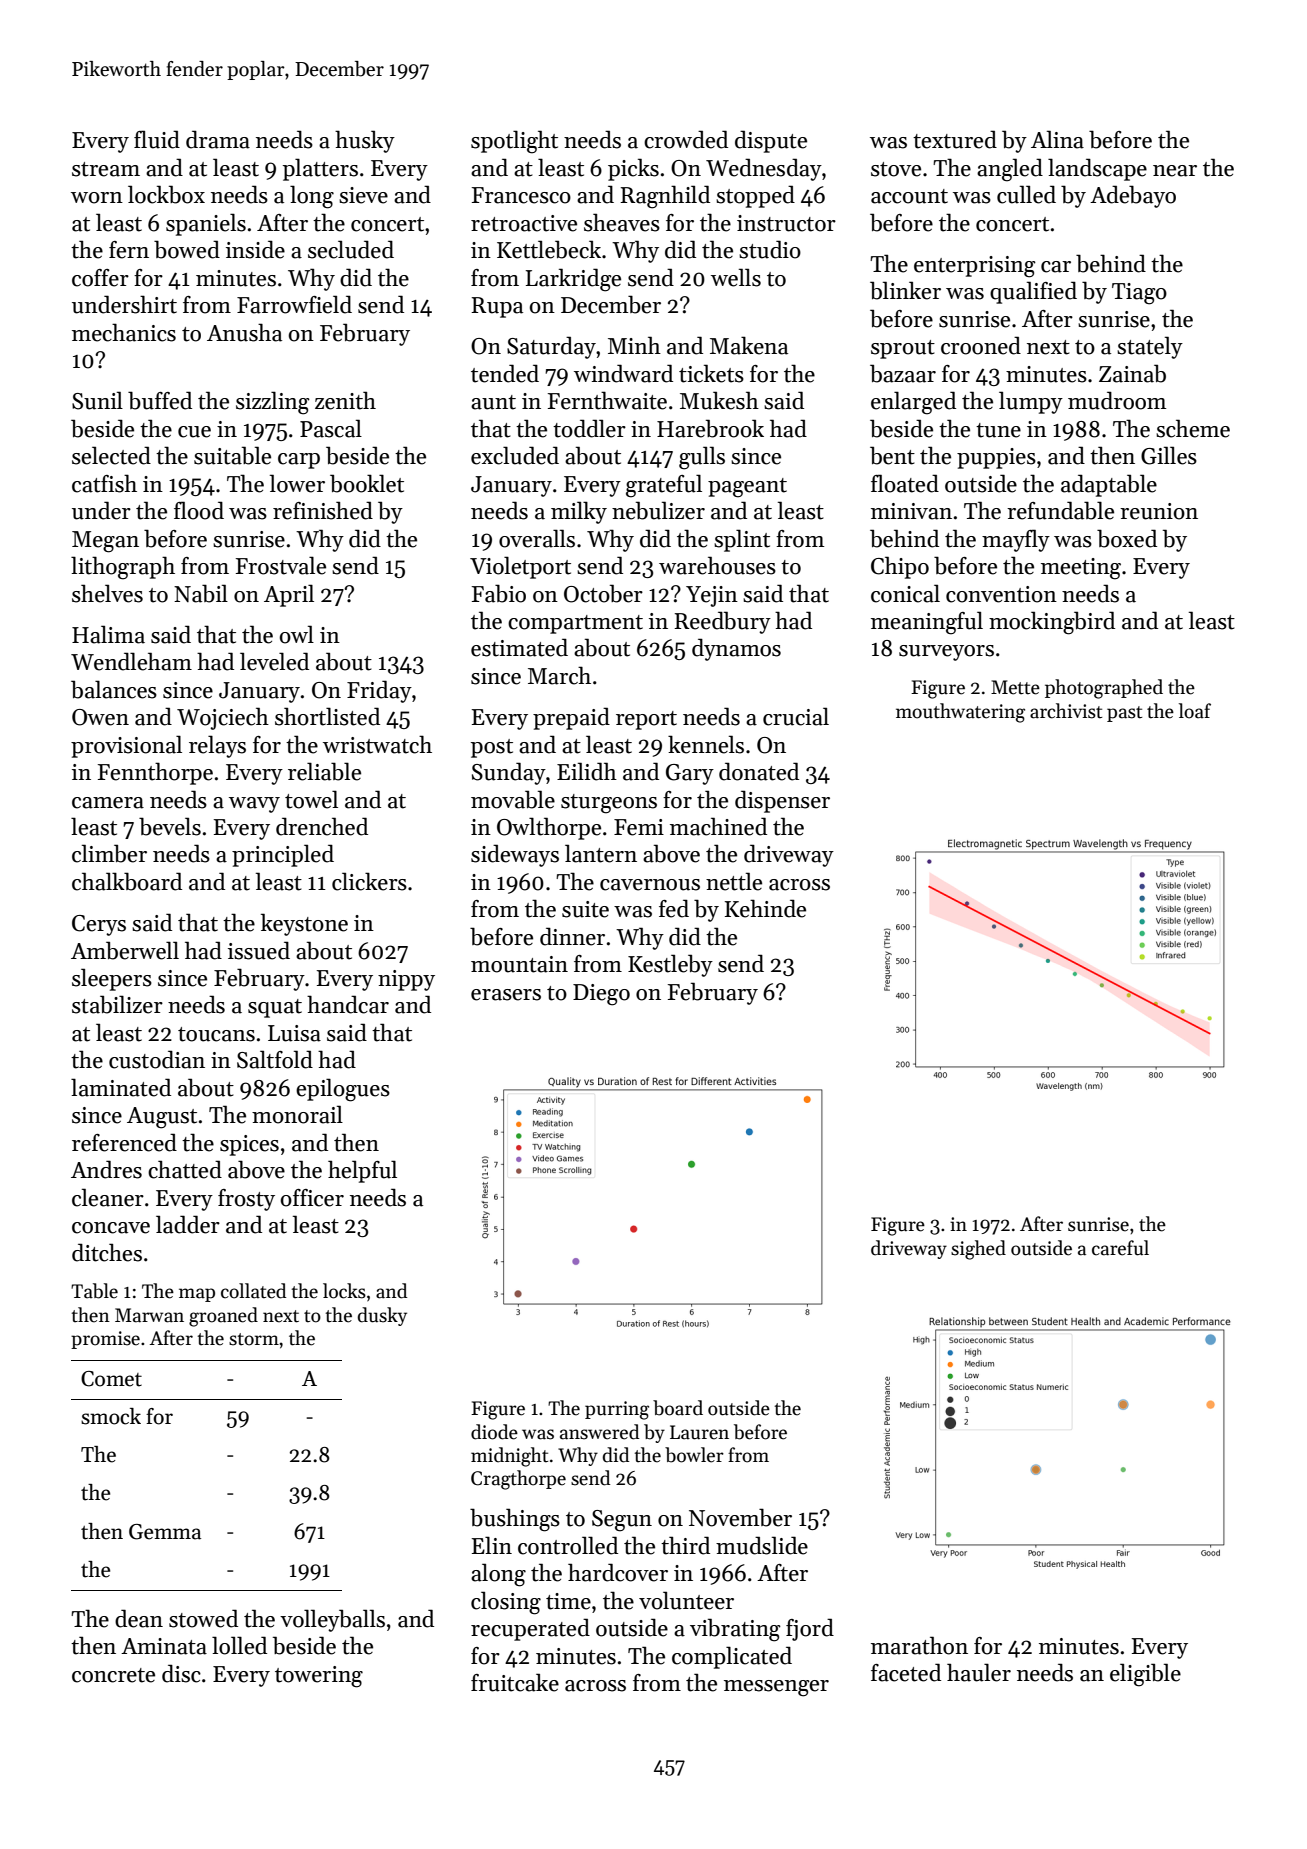 The height and width of the screenshot is (1849, 1307). I want to click on excluded, so click(515, 455).
